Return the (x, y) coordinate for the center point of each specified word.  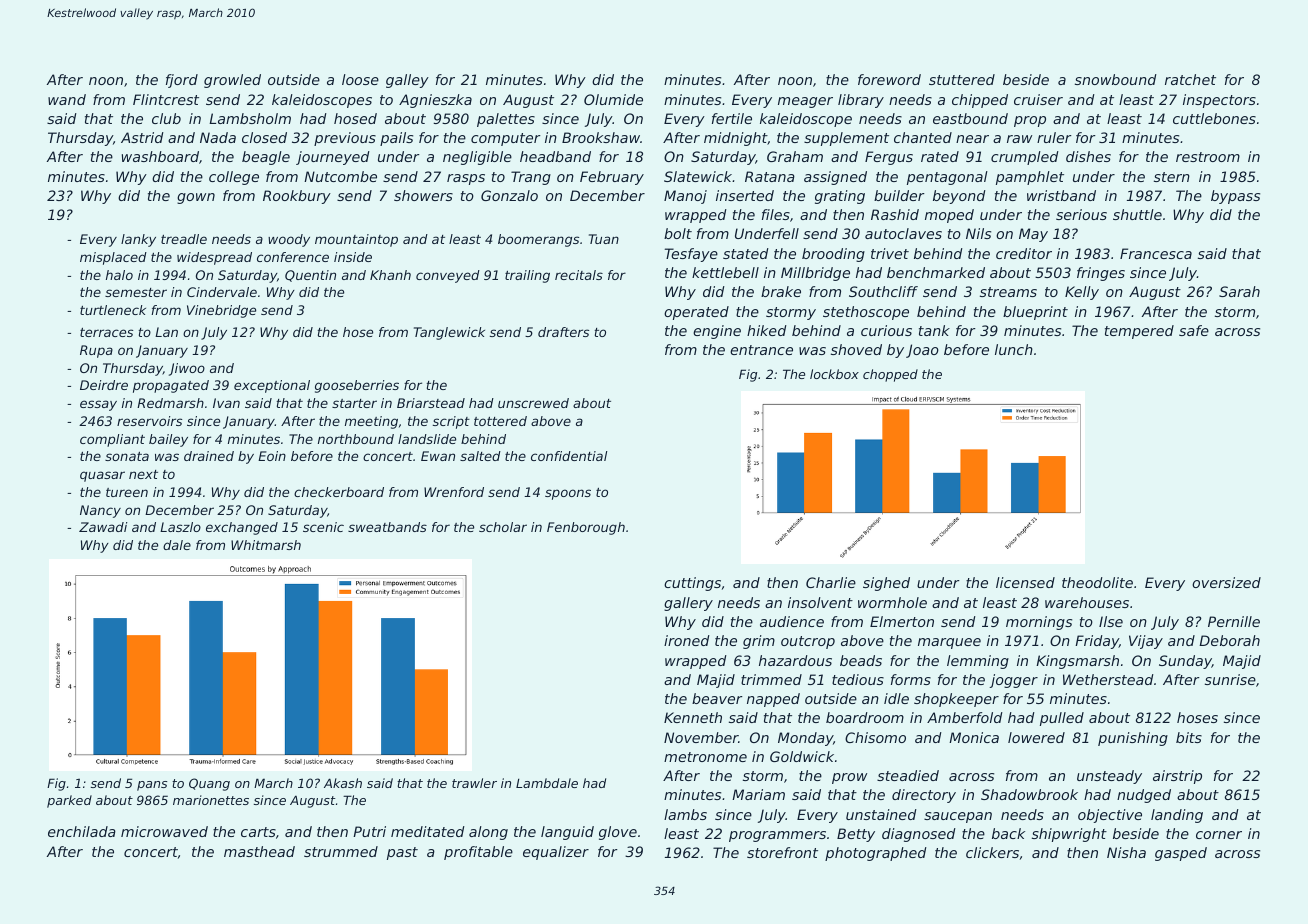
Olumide (613, 99)
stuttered (962, 79)
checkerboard (339, 492)
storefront (782, 852)
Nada (218, 137)
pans (152, 786)
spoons (568, 494)
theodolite (1097, 582)
